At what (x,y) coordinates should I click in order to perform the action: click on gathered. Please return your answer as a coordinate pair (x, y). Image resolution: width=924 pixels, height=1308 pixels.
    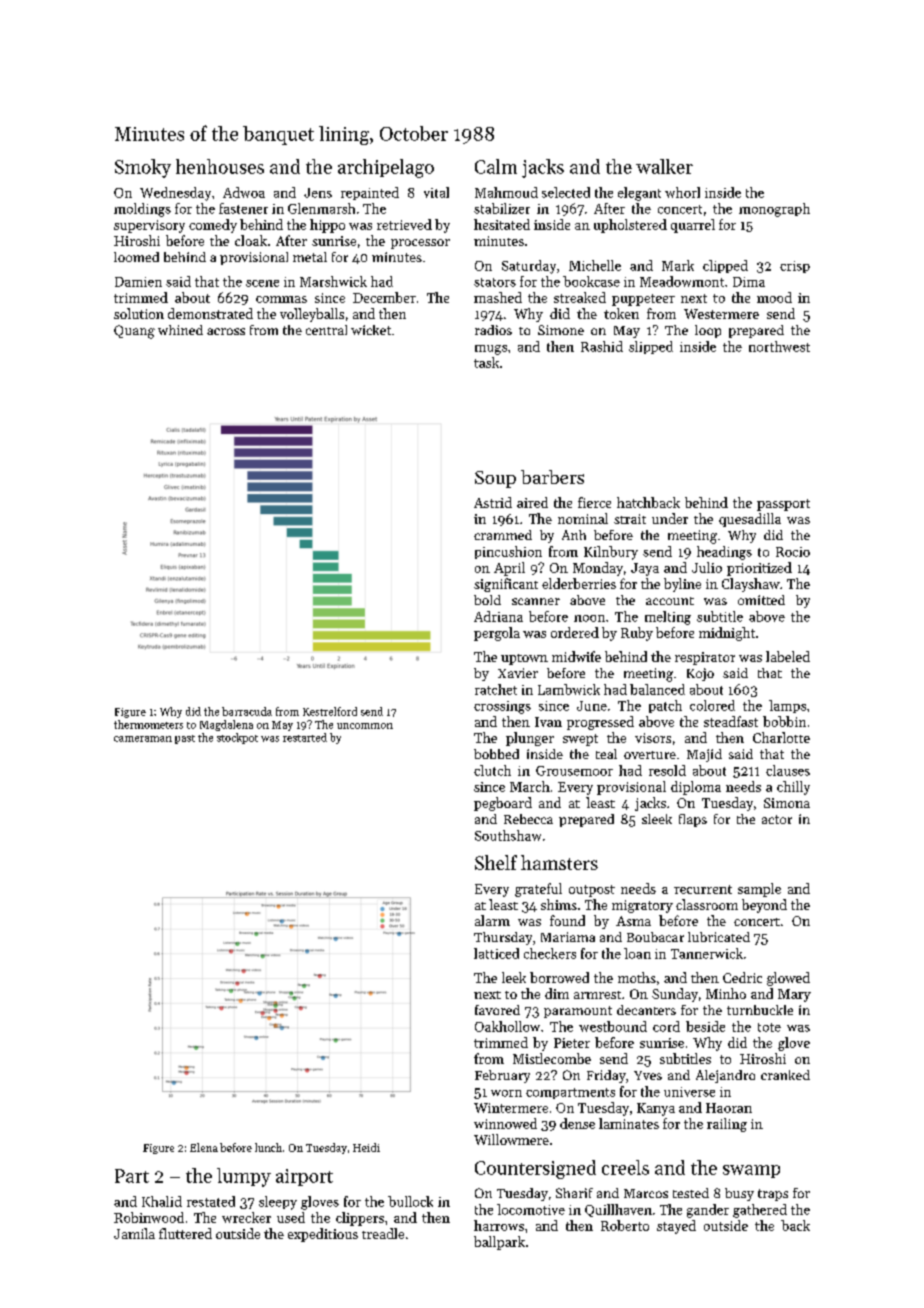
    Looking at the image, I should click on (760, 1211).
